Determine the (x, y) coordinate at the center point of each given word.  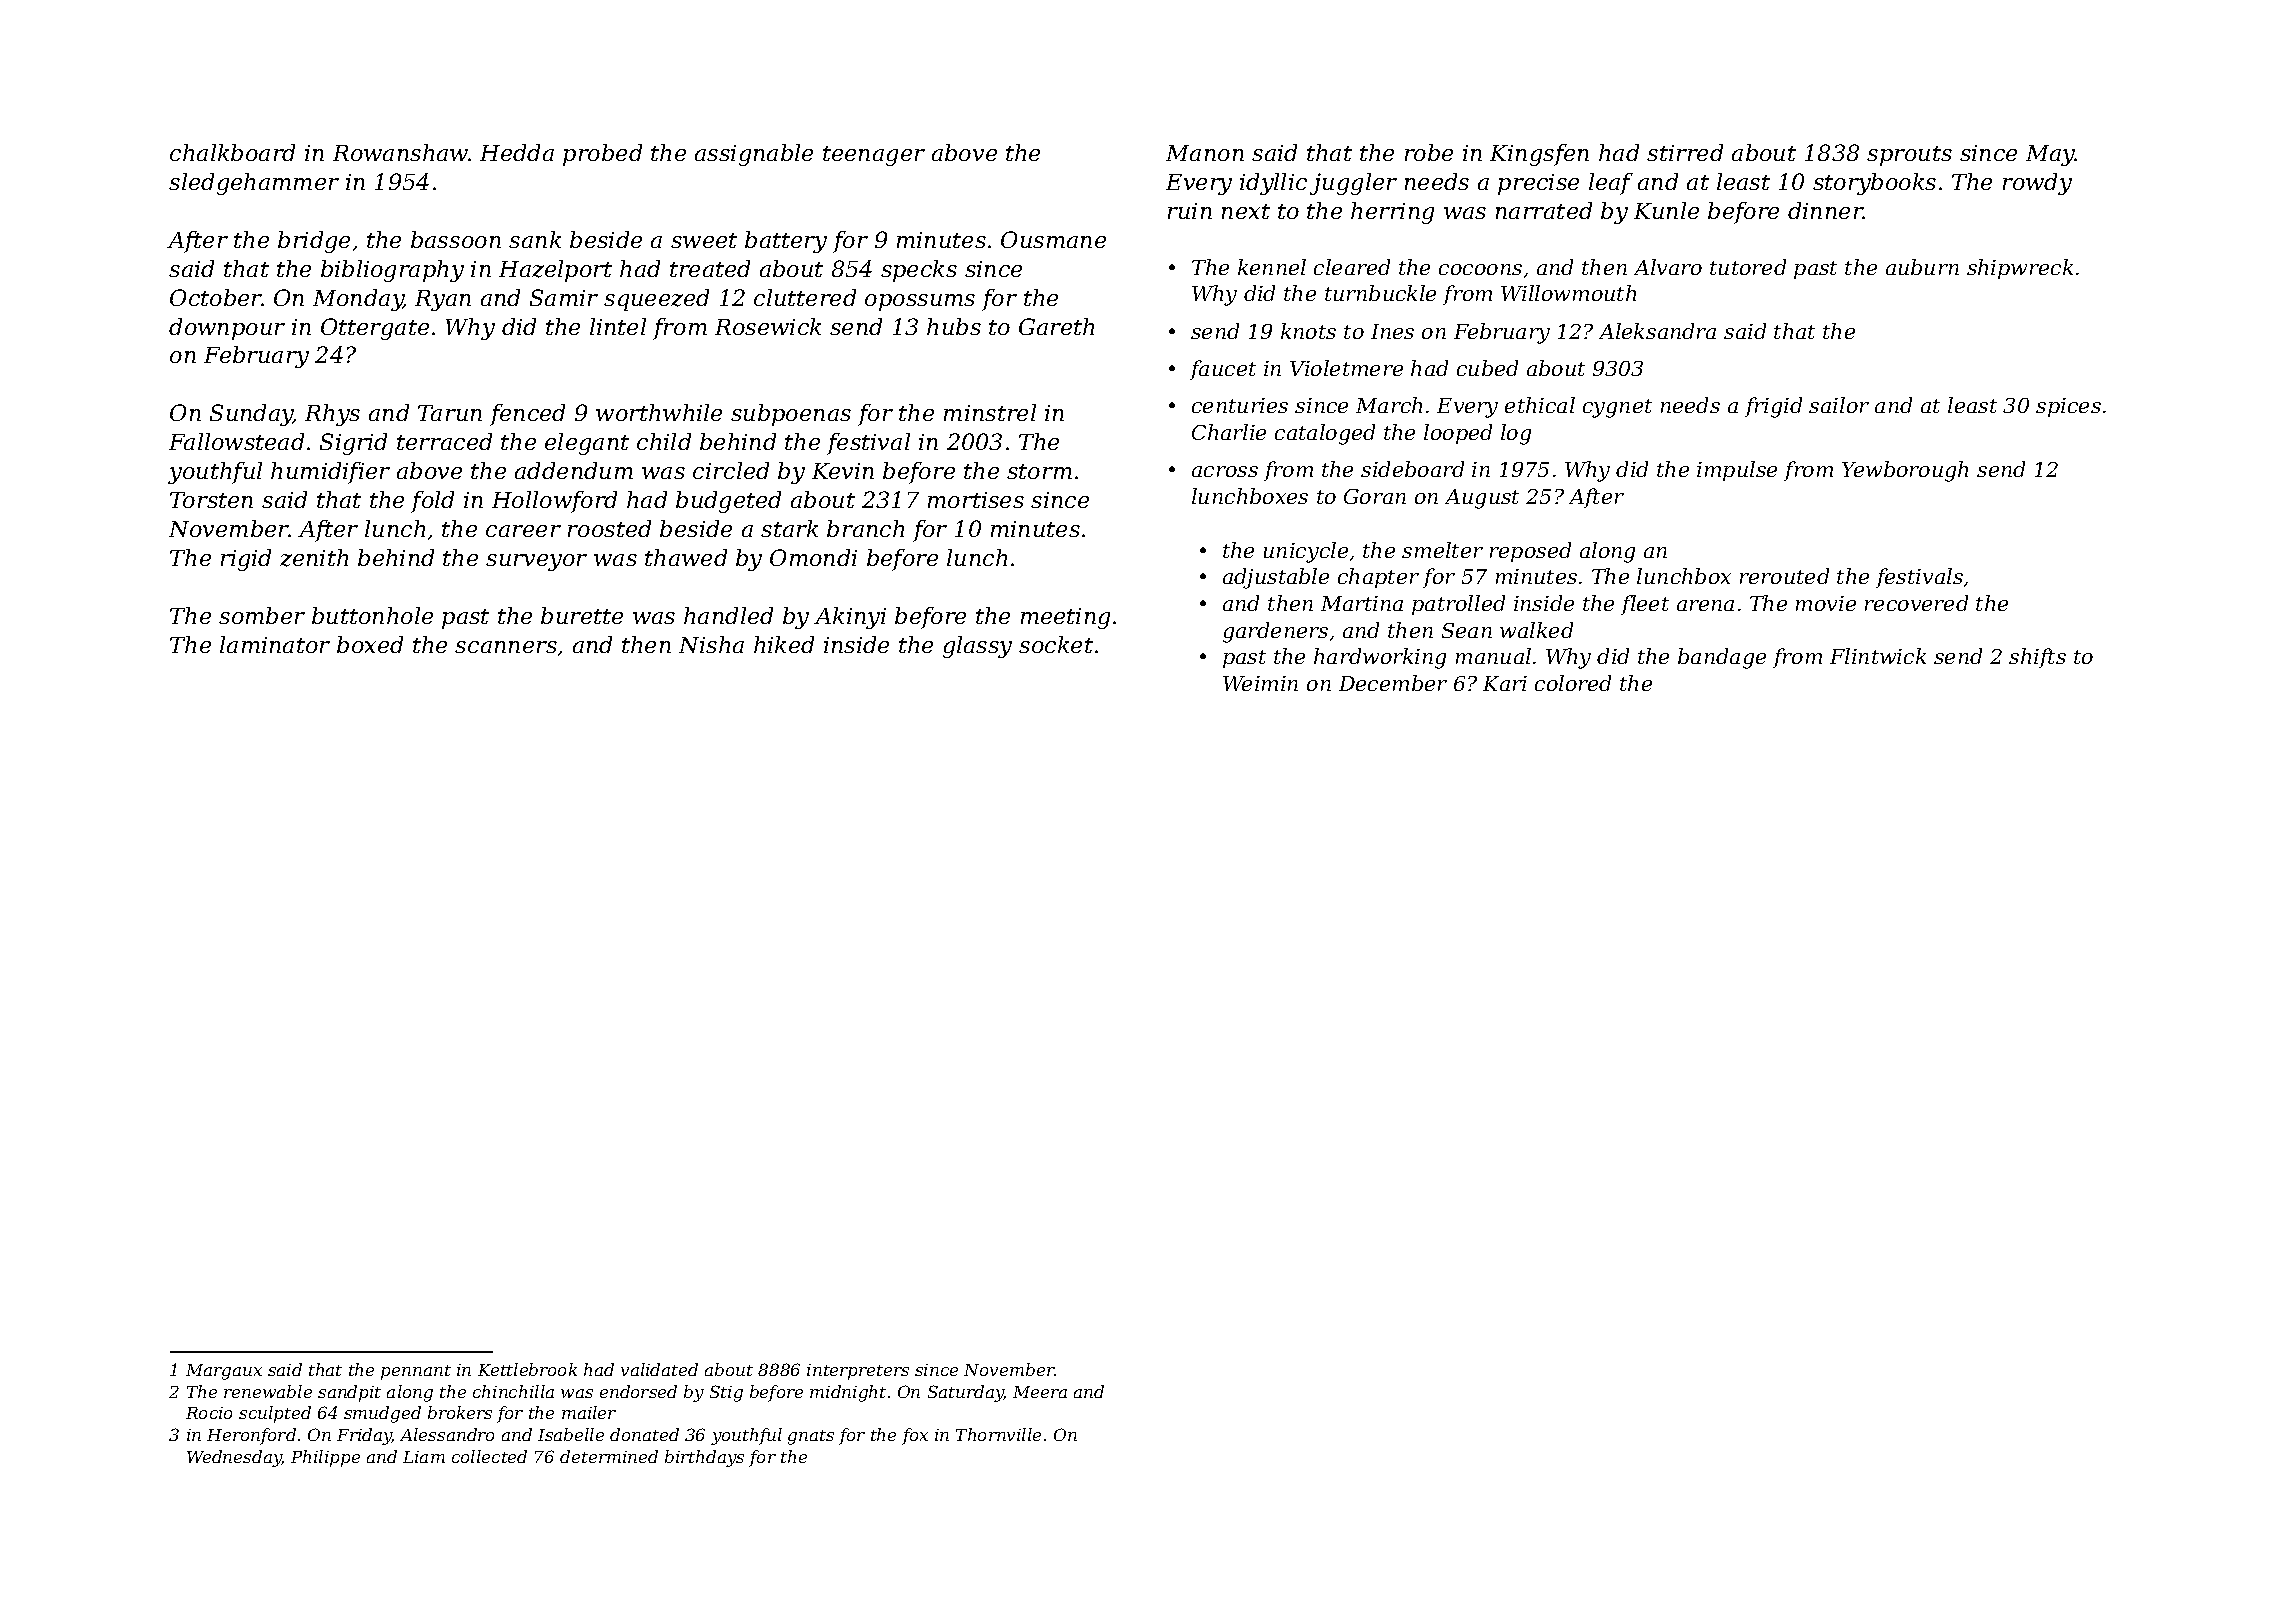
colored (1573, 683)
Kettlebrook (527, 1369)
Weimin (1260, 683)
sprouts (1909, 156)
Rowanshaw (401, 152)
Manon (1205, 153)
